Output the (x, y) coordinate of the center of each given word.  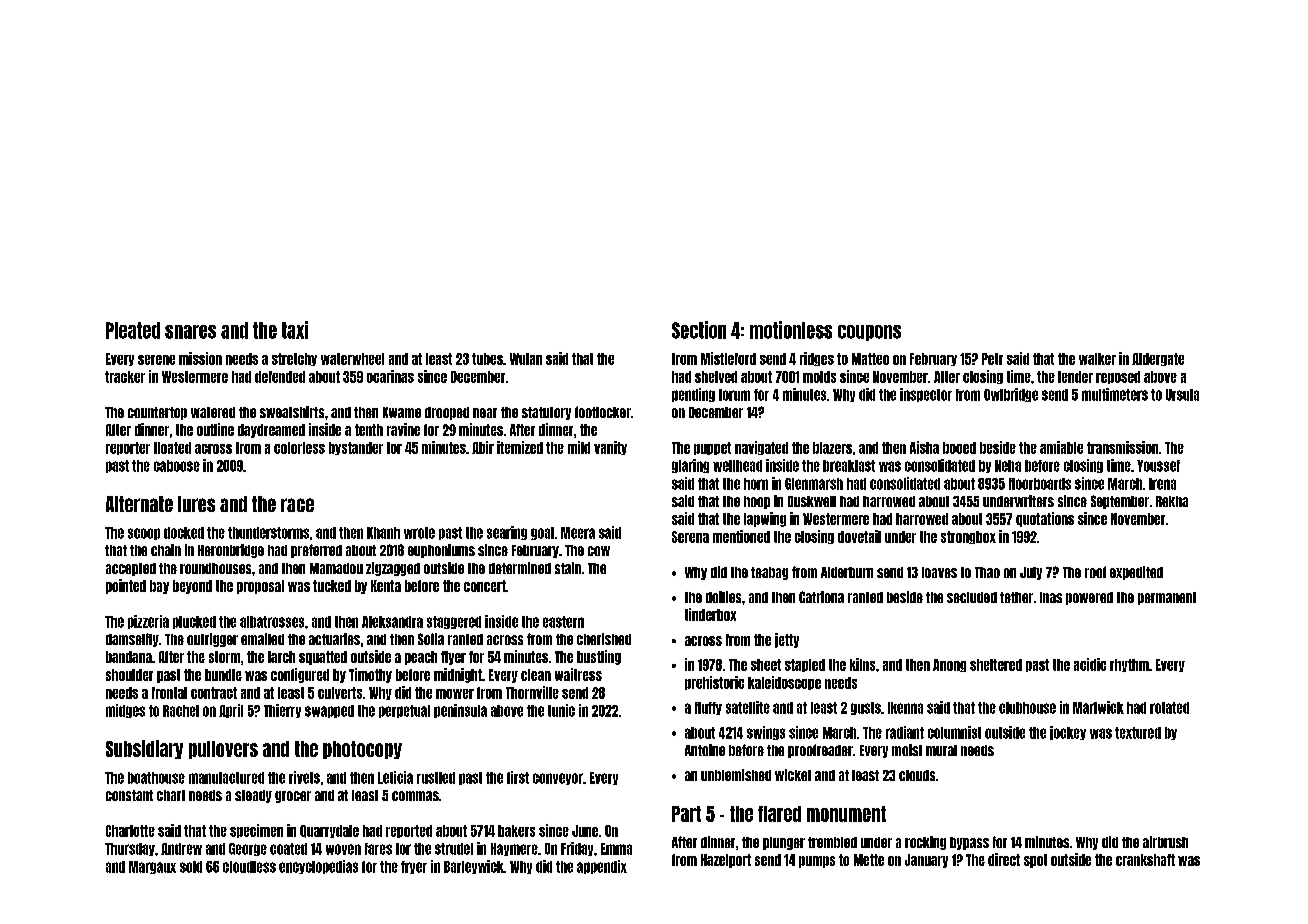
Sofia (431, 639)
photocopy (362, 750)
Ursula (1182, 395)
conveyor (558, 779)
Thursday (130, 849)
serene (156, 360)
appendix (602, 867)
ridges (817, 359)
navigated (761, 448)
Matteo (870, 359)
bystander (356, 448)
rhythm (1129, 665)
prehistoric (714, 683)
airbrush (1165, 842)
